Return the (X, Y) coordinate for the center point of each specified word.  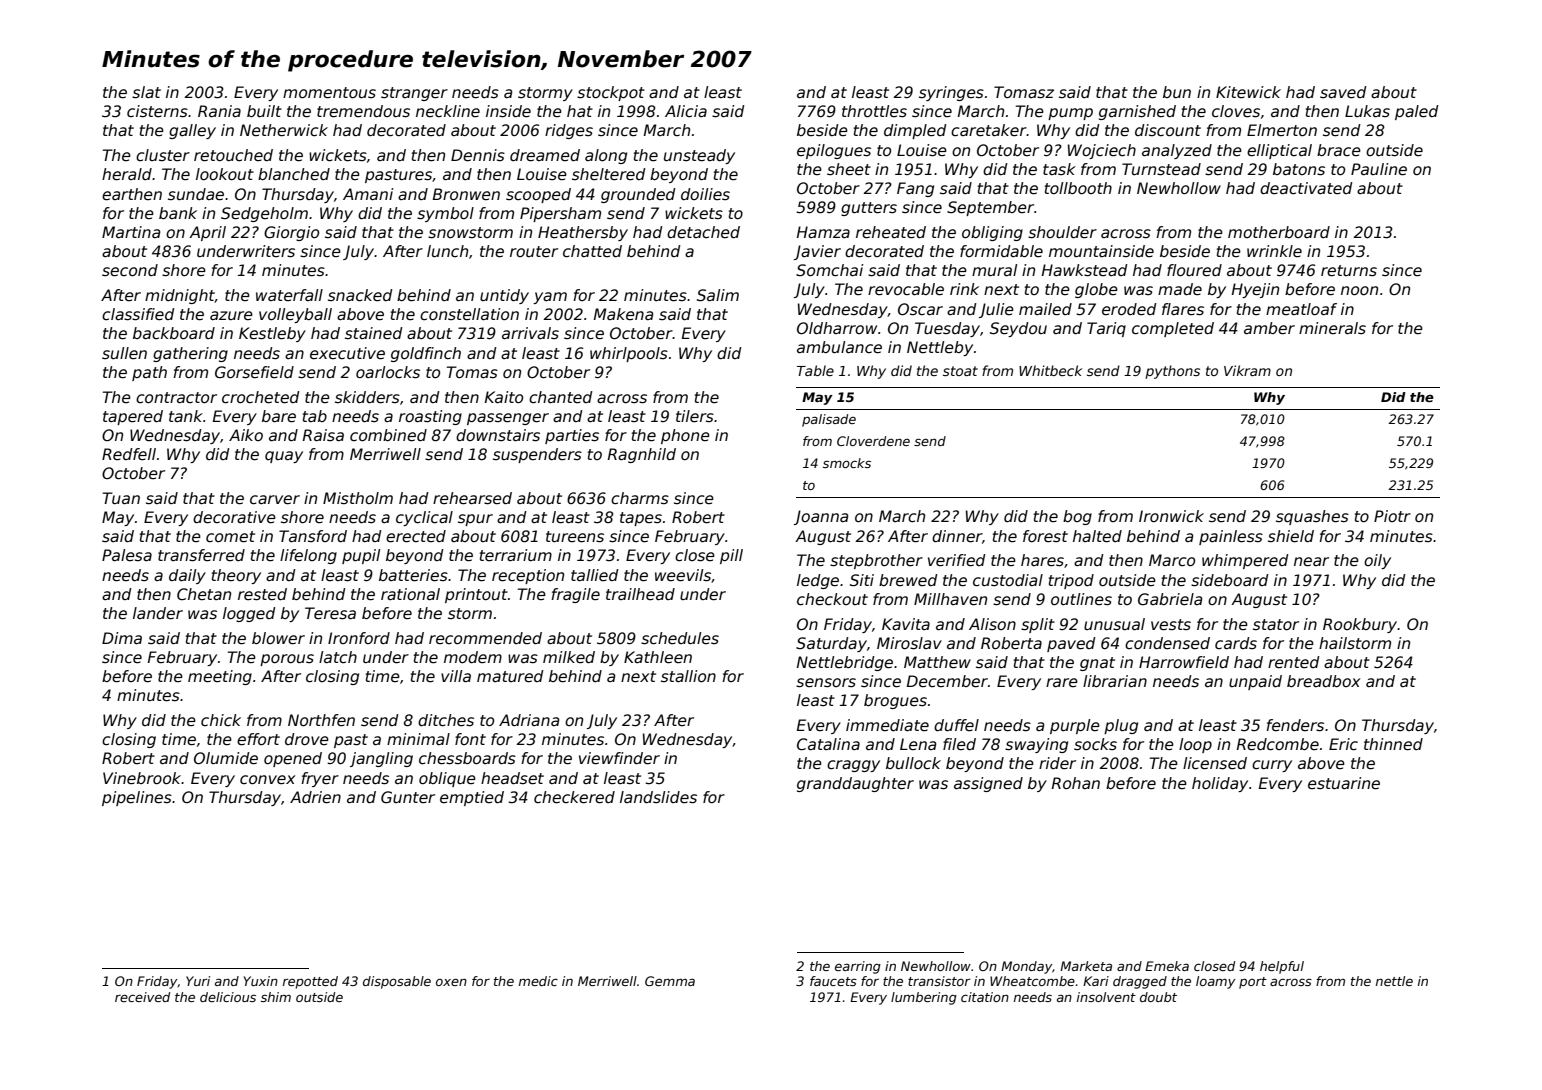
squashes (1312, 517)
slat (146, 92)
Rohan (1076, 783)
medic (538, 981)
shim (276, 997)
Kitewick (1248, 92)
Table (815, 370)
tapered (133, 417)
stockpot (611, 93)
